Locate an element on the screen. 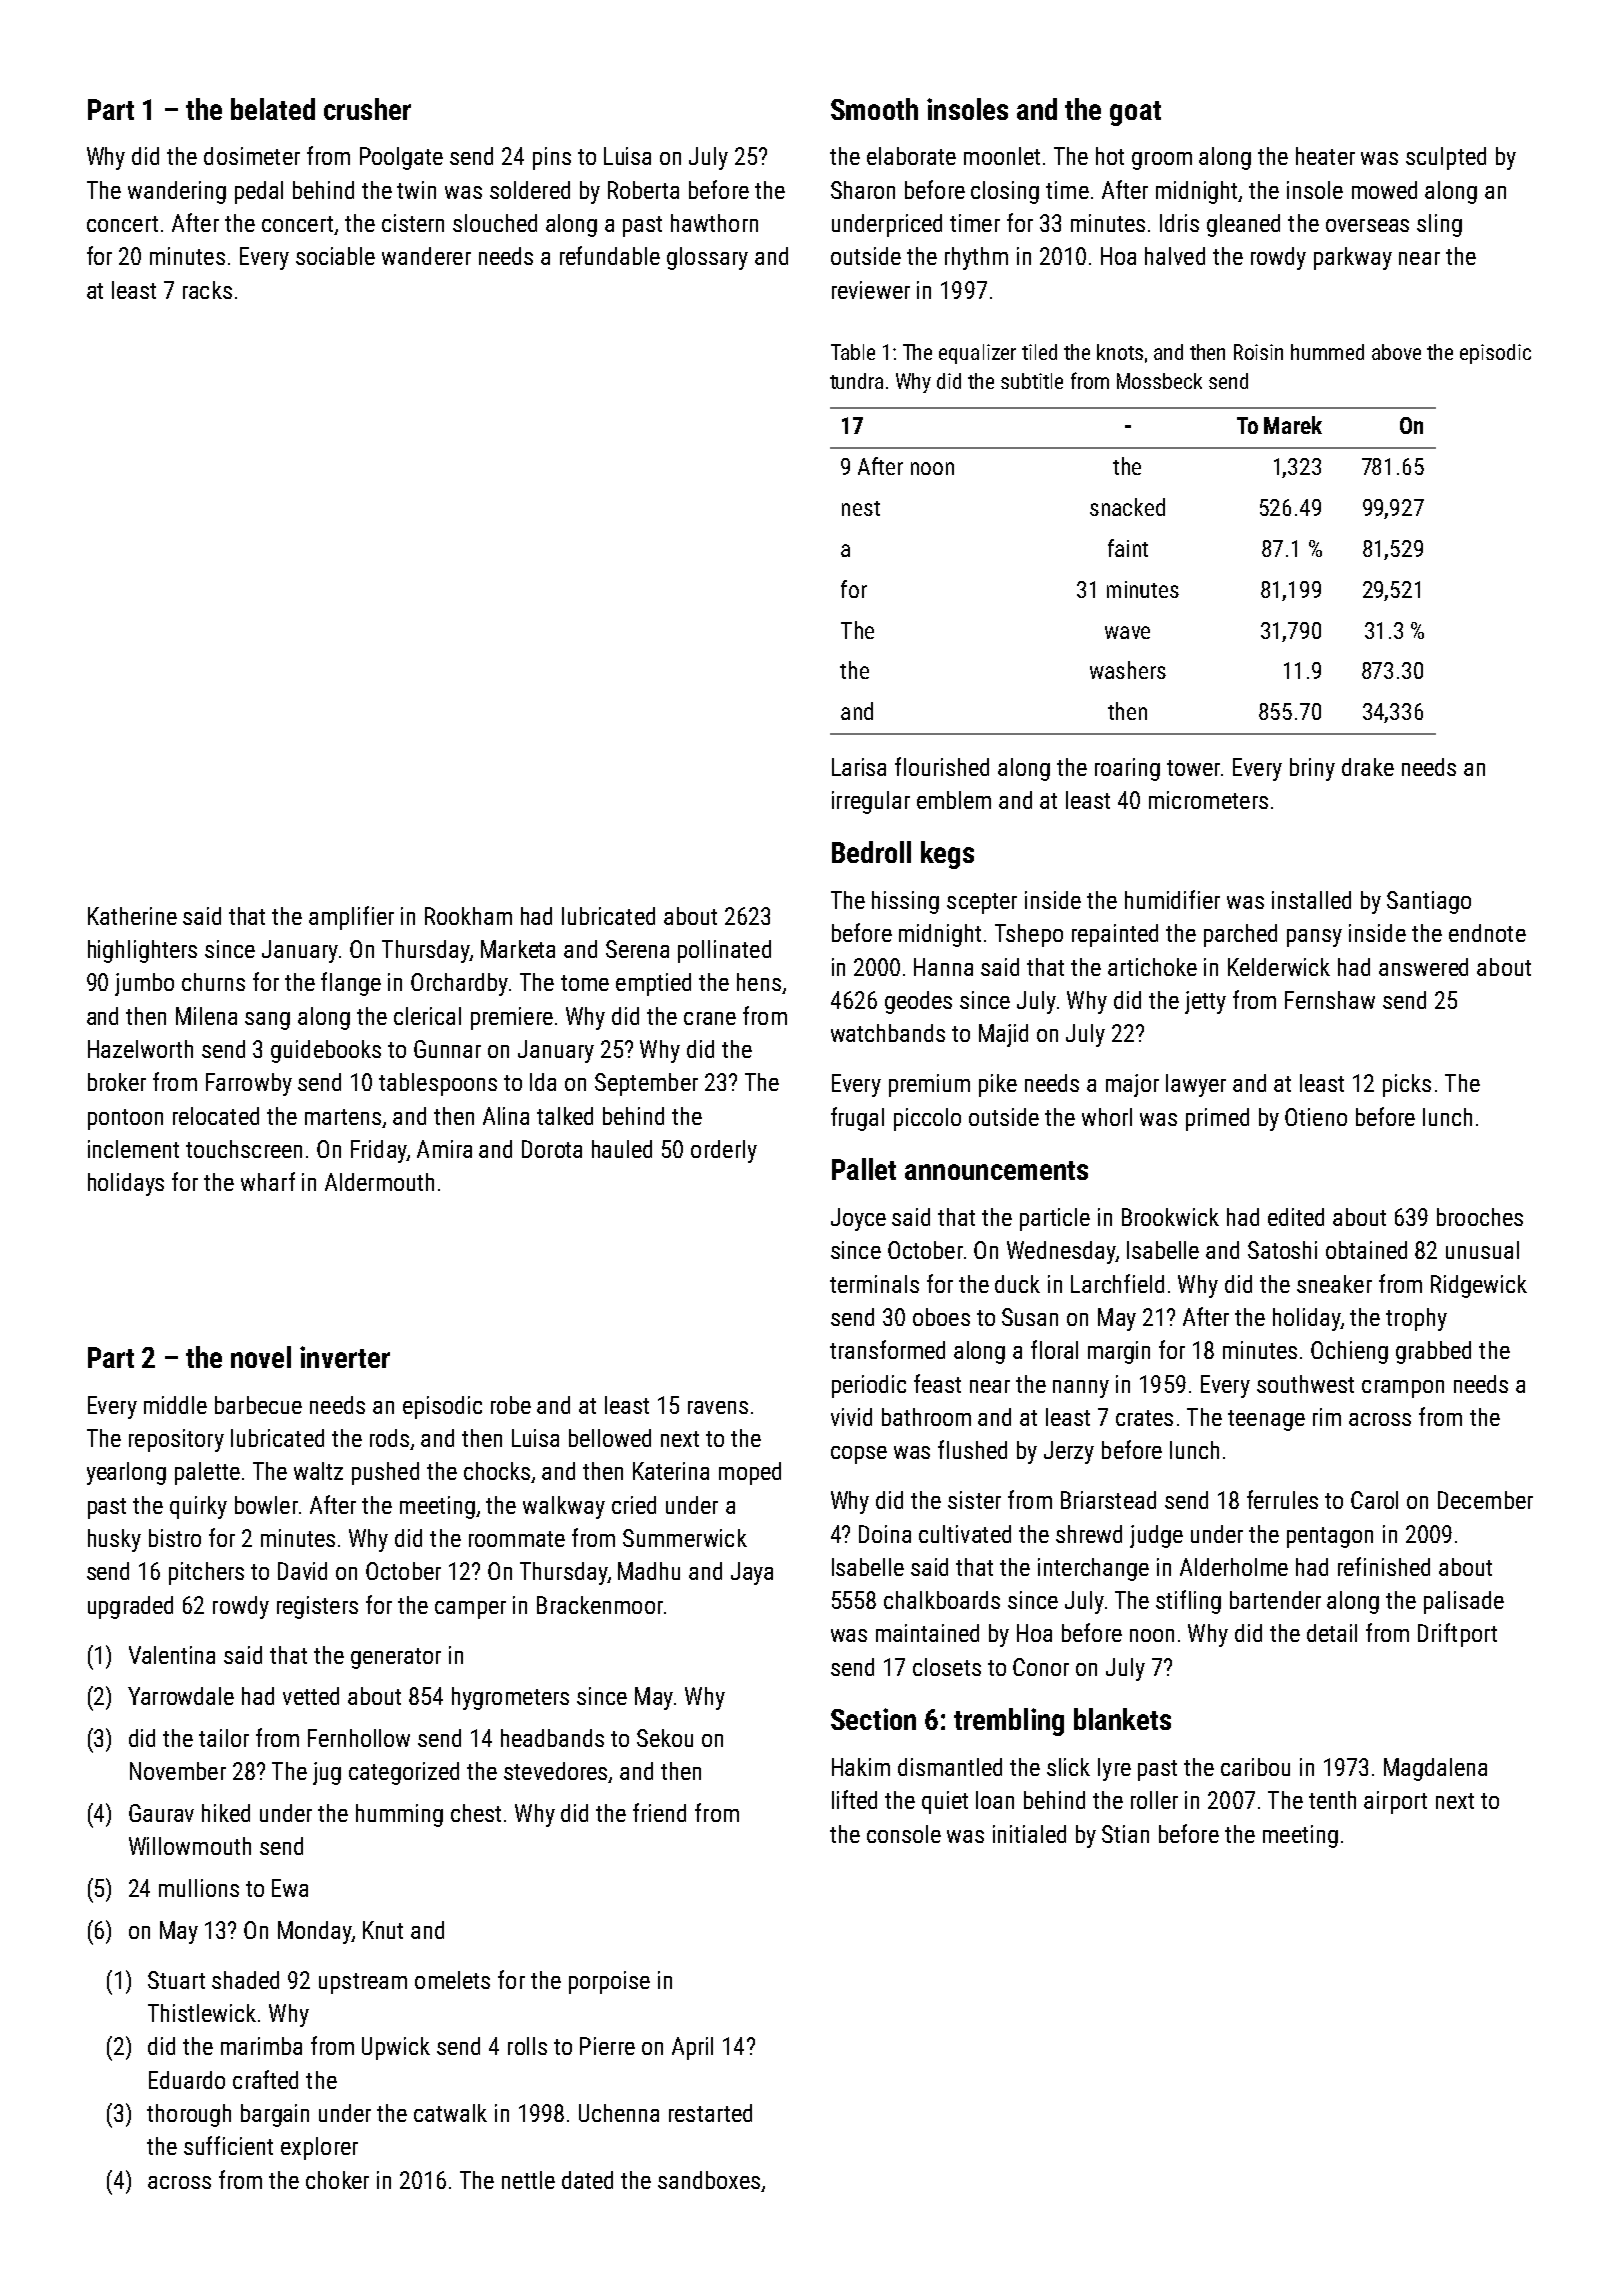  picks is located at coordinates (1407, 1085).
